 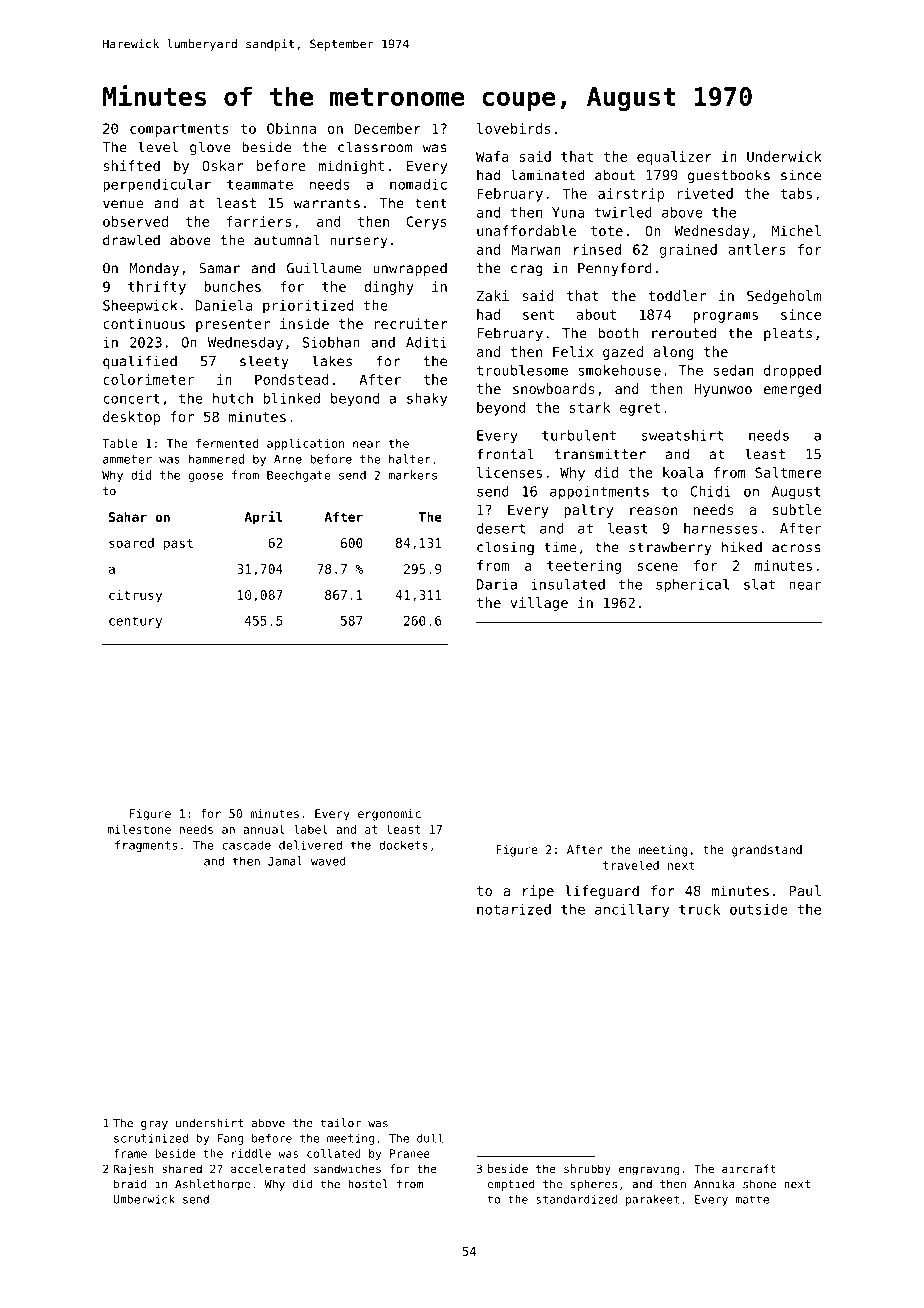 I want to click on milestone, so click(x=139, y=829).
